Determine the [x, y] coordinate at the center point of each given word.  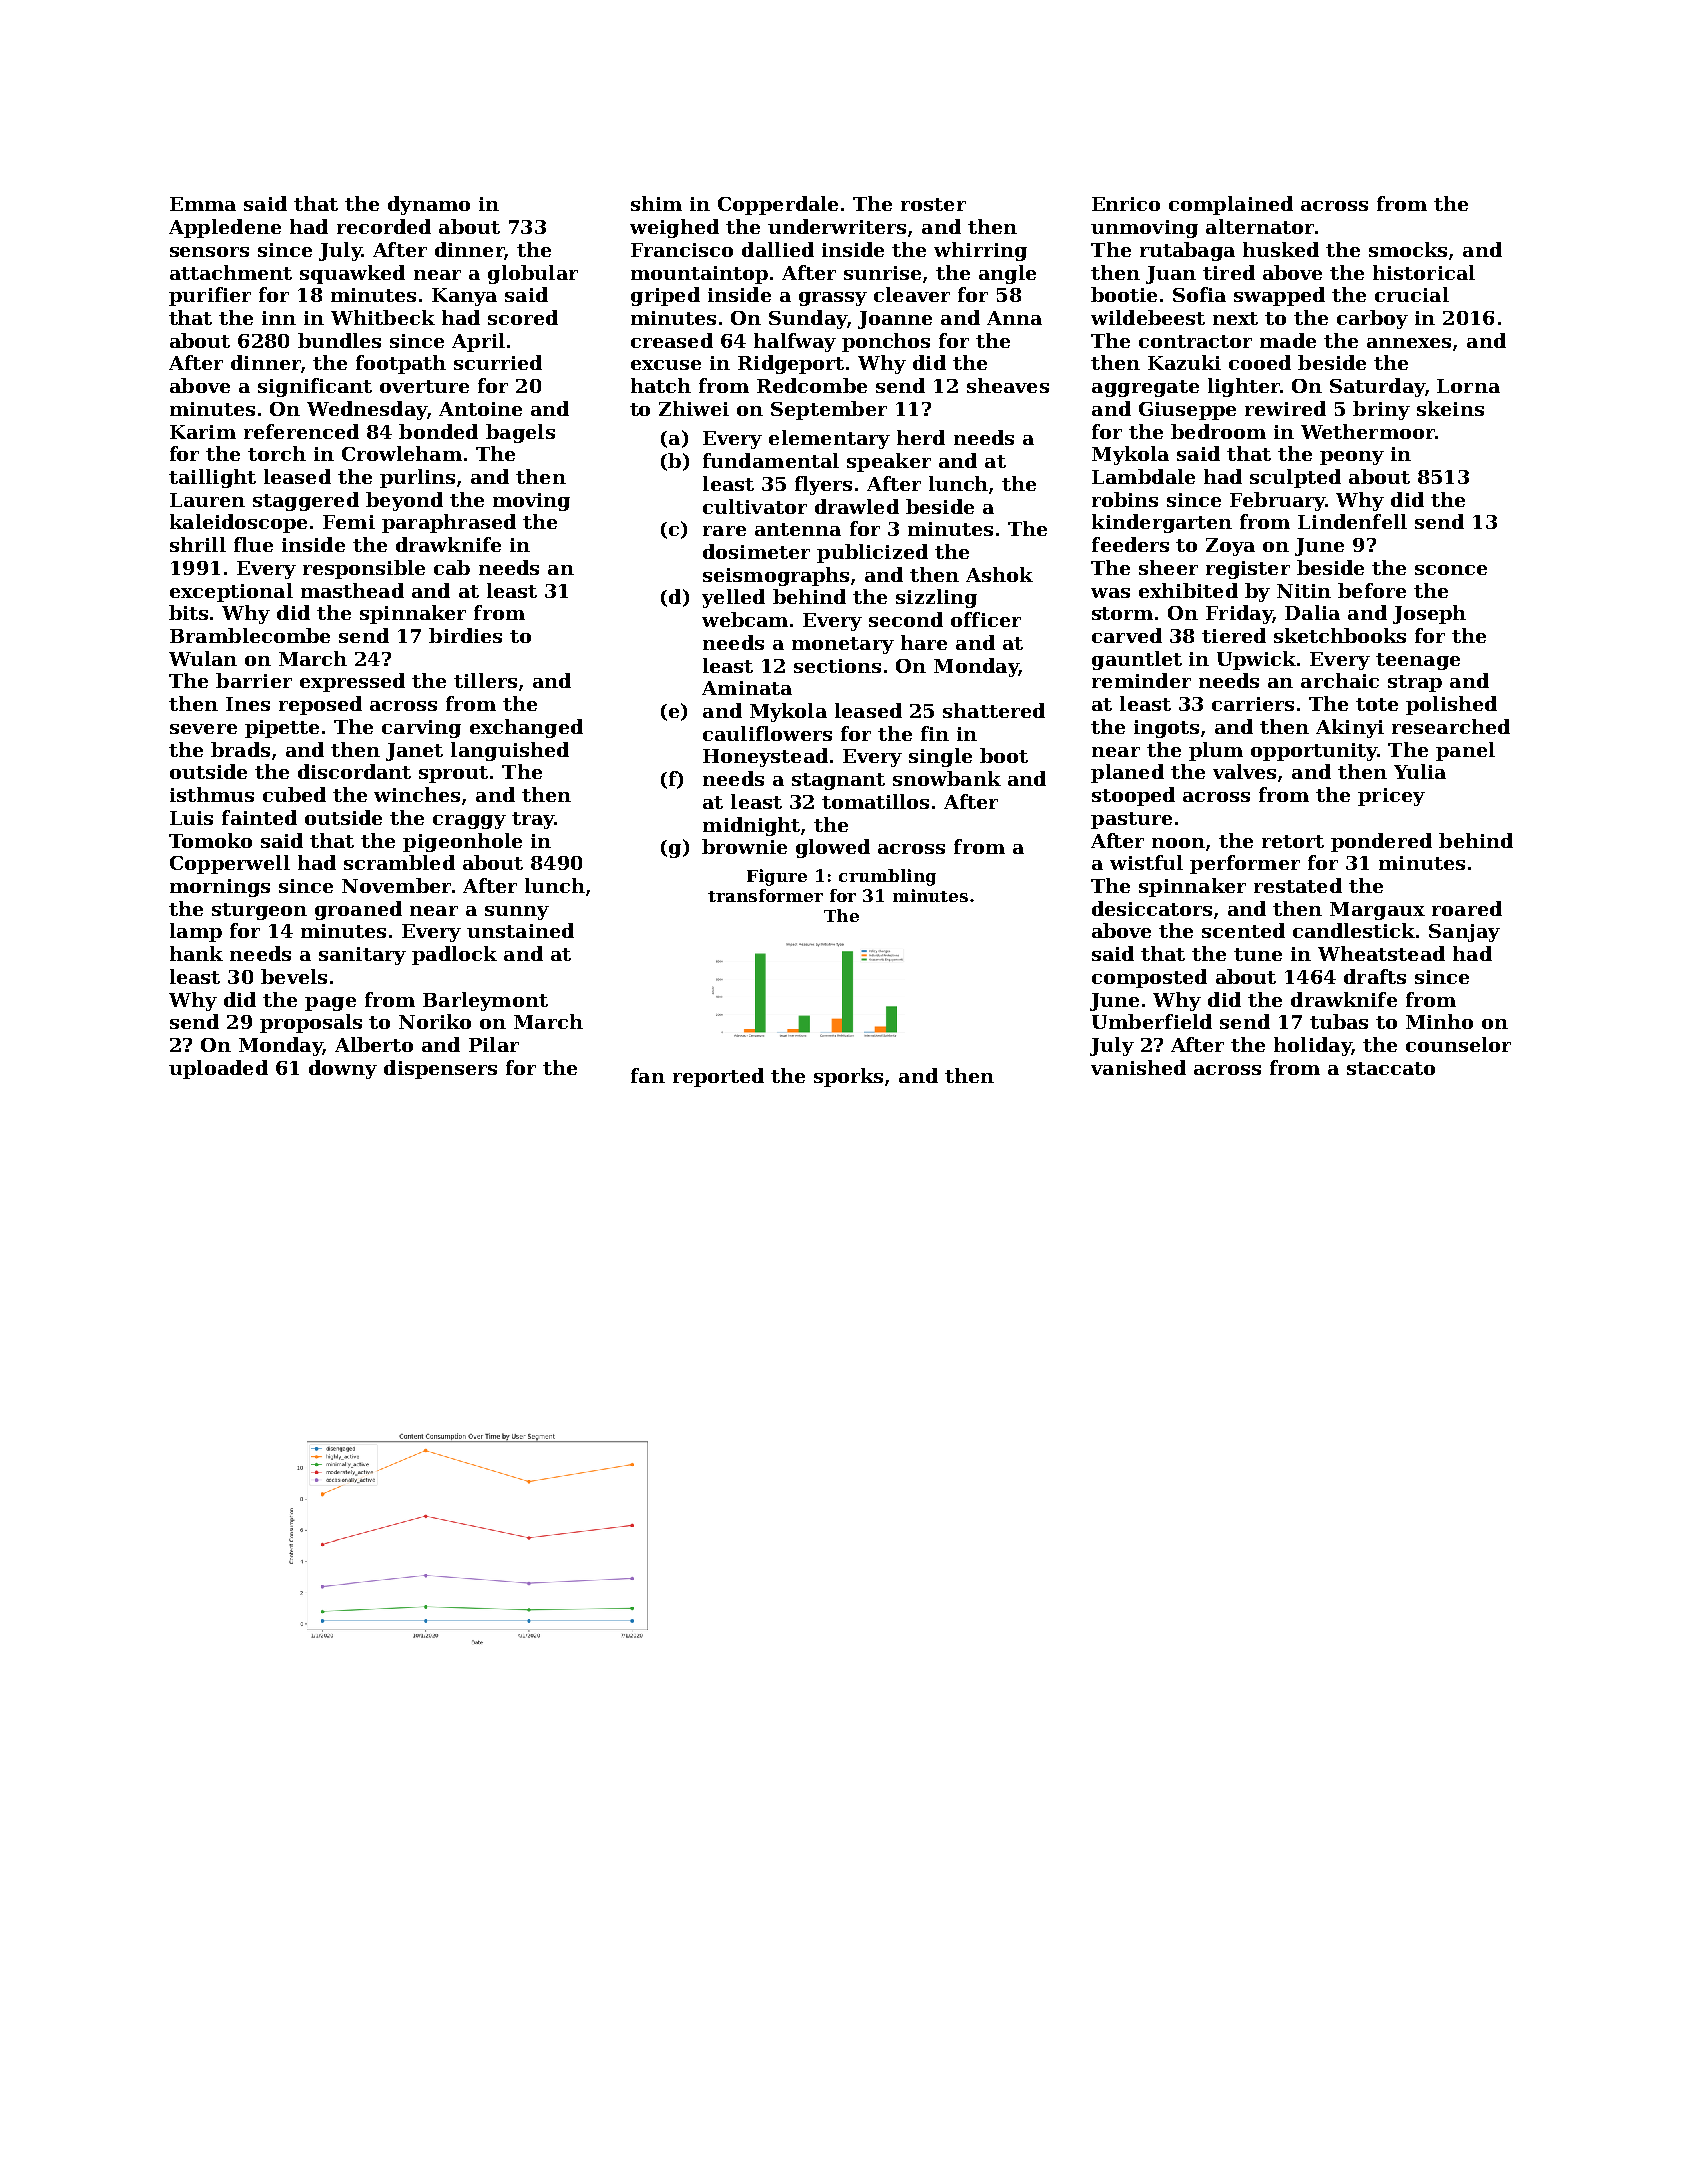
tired [1229, 272]
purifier [210, 296]
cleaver [912, 294]
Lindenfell [1352, 521]
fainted [259, 817]
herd [921, 437]
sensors [209, 252]
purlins [417, 478]
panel [1465, 751]
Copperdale [778, 205]
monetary [843, 645]
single [940, 757]
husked [1281, 249]
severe [203, 729]
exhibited [1188, 590]
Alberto [374, 1044]
